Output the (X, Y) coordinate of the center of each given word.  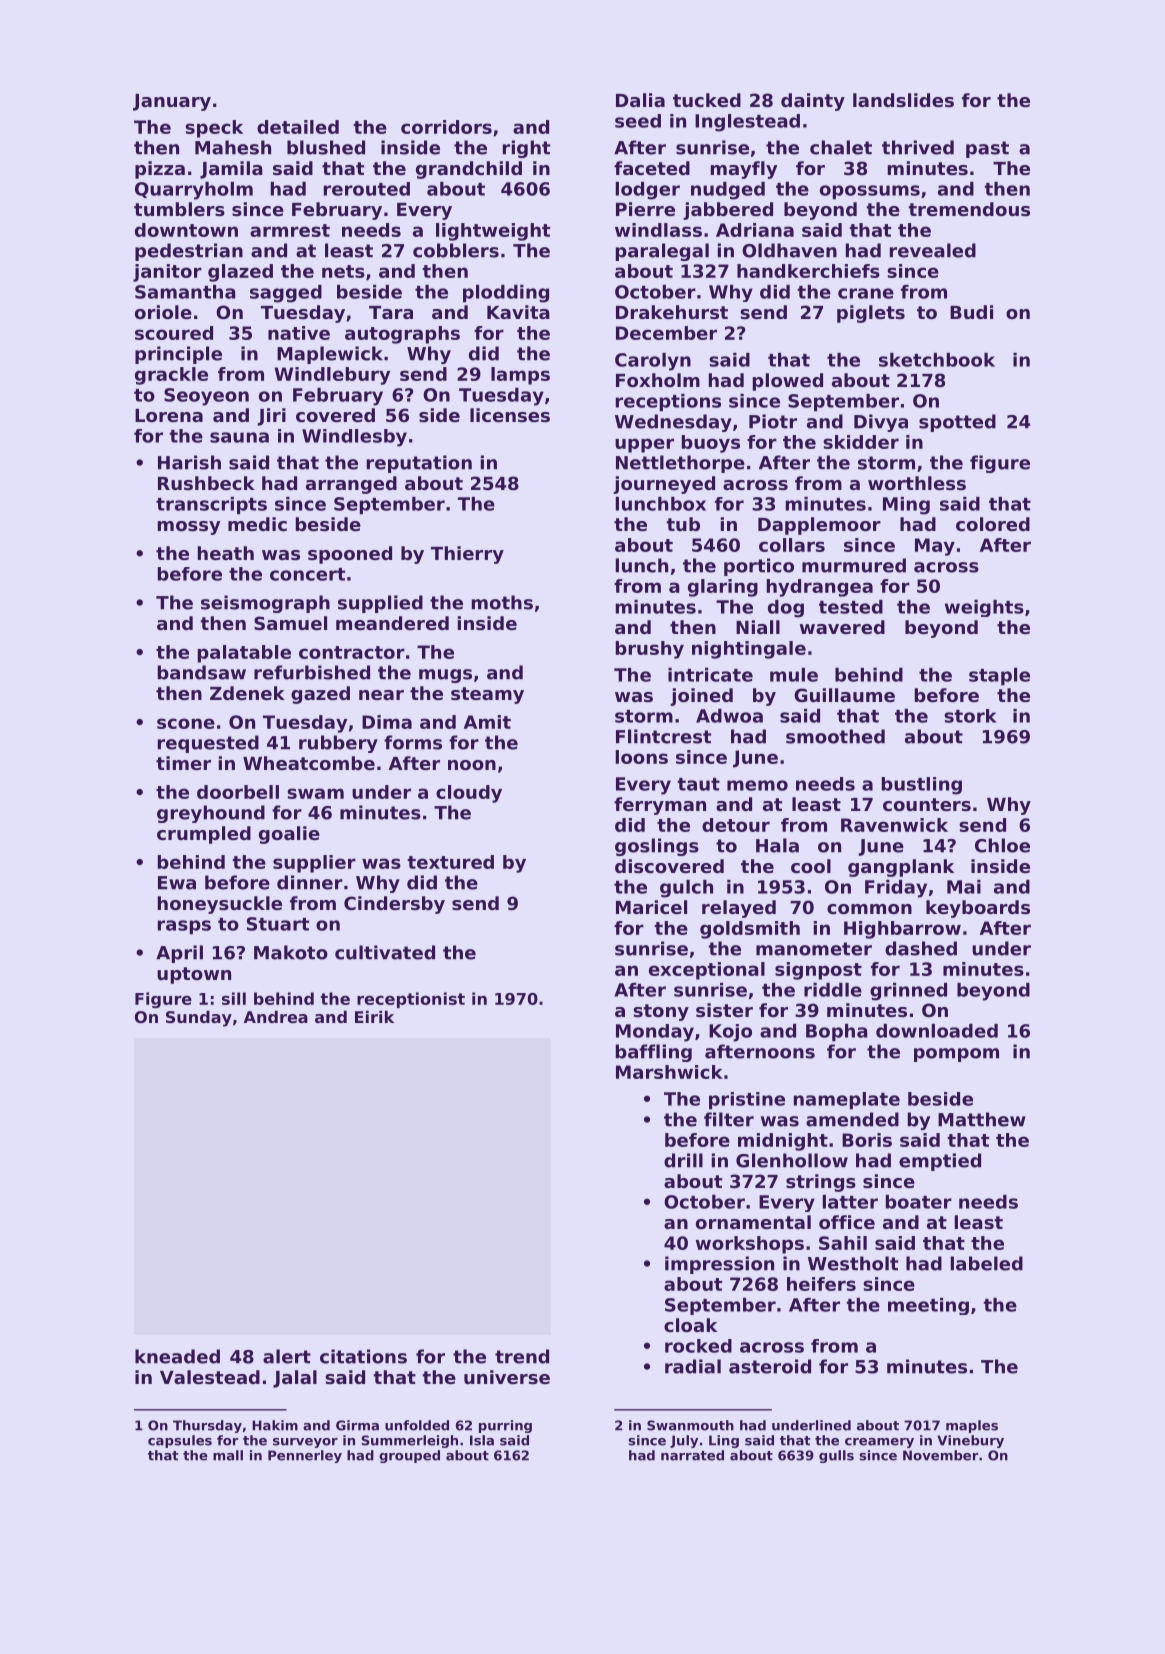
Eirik (374, 1017)
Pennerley (305, 1456)
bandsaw (202, 672)
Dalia (640, 100)
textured (450, 862)
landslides (903, 100)
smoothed (835, 736)
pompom (956, 1055)
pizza (160, 170)
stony (661, 1012)
